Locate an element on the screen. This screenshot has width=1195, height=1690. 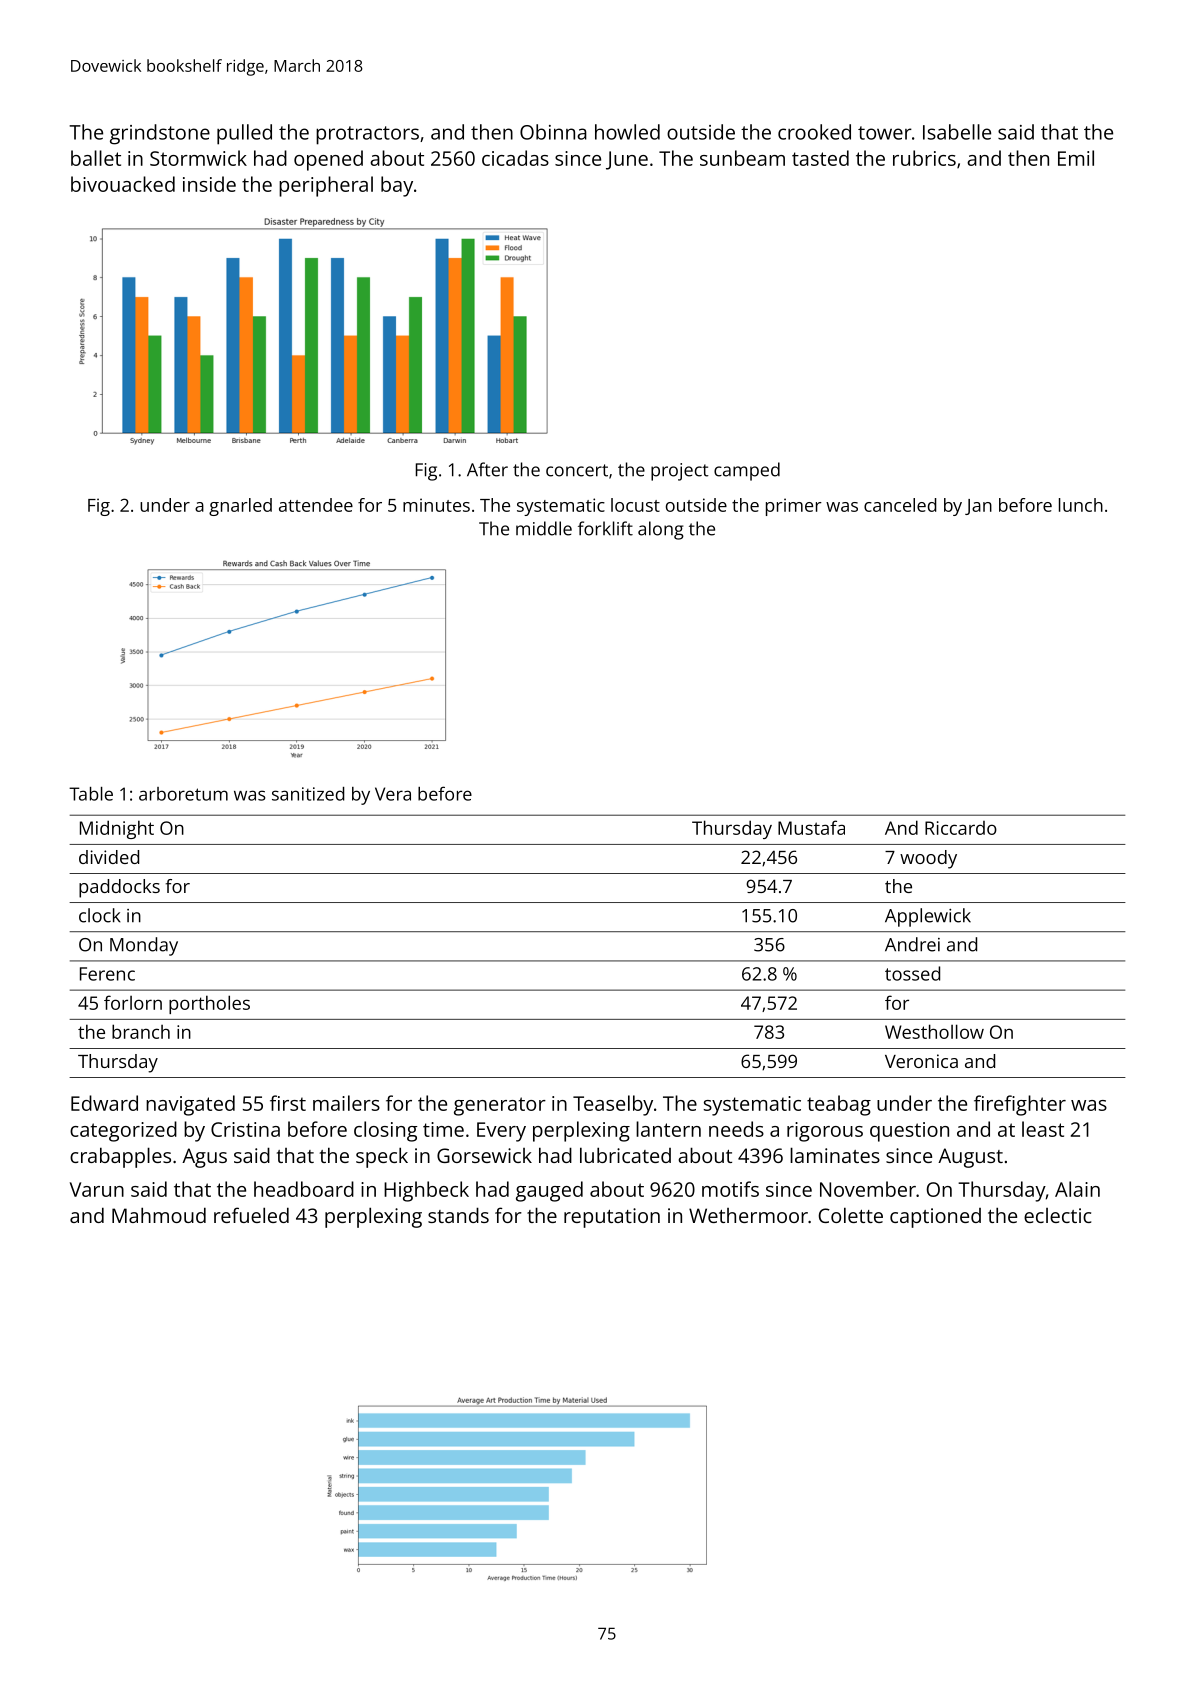
along is located at coordinates (661, 530).
